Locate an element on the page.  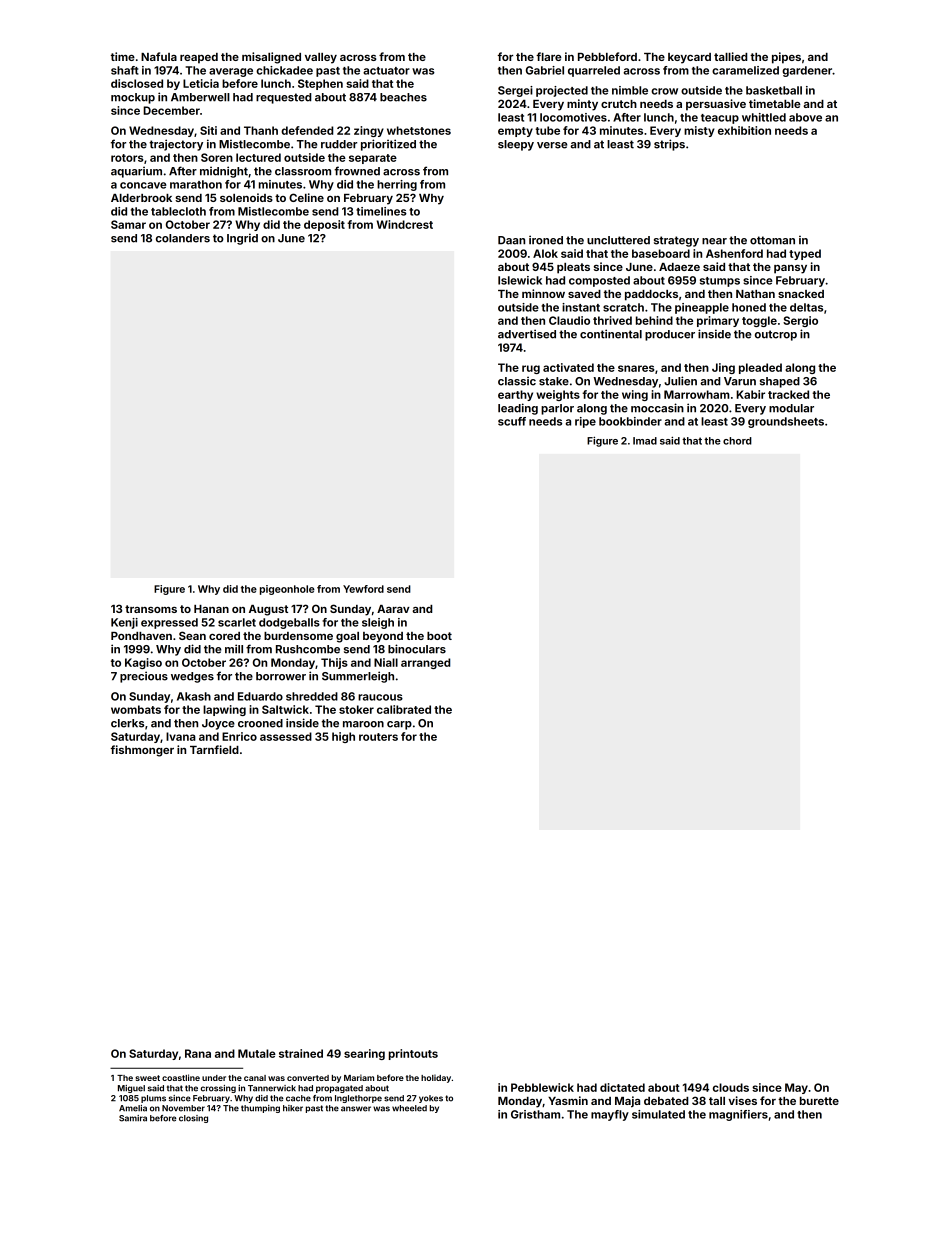
reaped is located at coordinates (199, 58).
